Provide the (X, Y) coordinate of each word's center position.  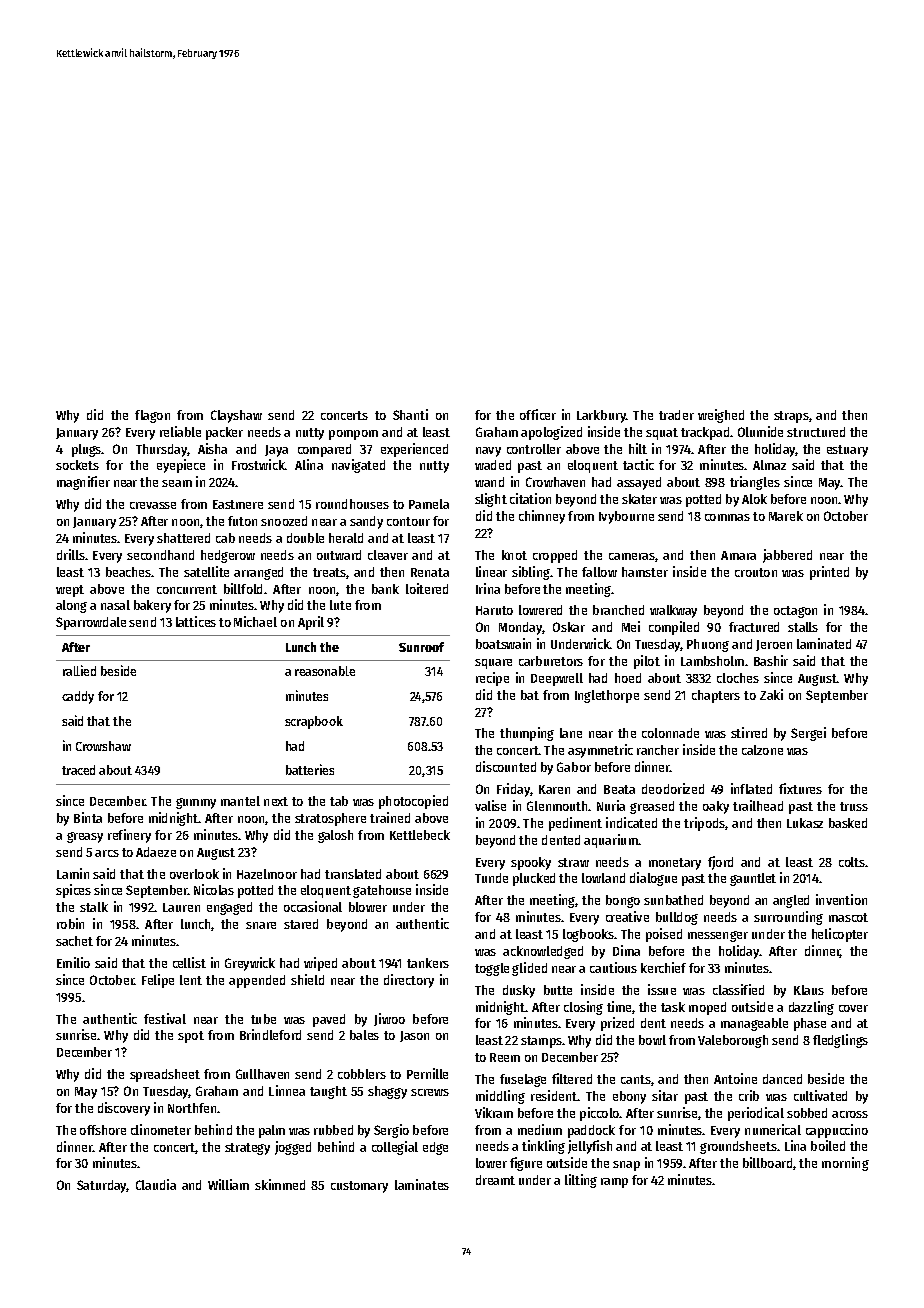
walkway (673, 611)
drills (71, 554)
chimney (542, 517)
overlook (194, 874)
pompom (353, 435)
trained (390, 817)
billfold (243, 588)
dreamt (495, 1180)
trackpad (705, 433)
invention (841, 899)
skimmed (280, 1184)
